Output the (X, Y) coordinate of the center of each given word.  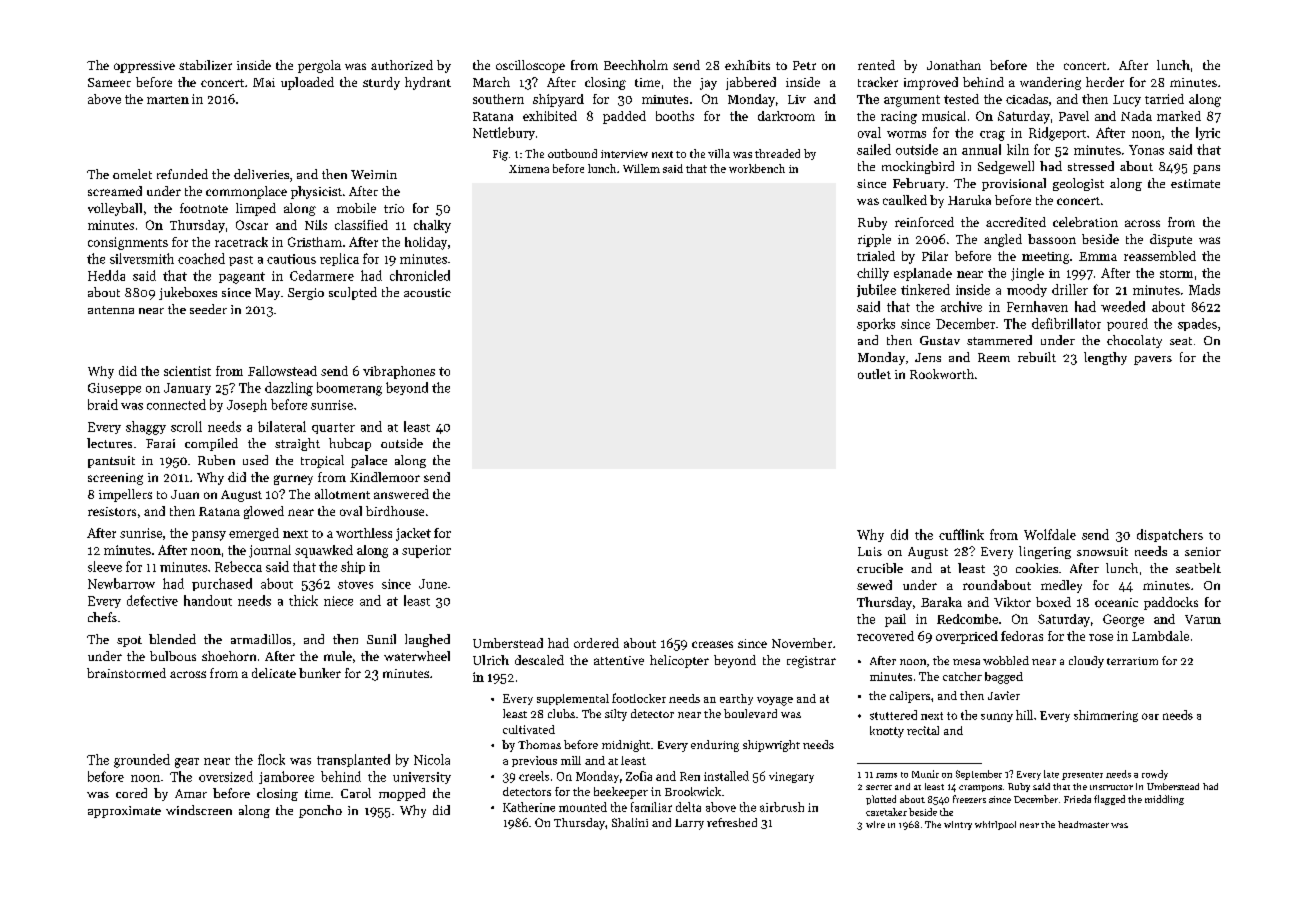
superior (426, 551)
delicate (274, 673)
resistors (112, 511)
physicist (316, 192)
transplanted (353, 760)
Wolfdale (1050, 534)
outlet (874, 374)
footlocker (639, 698)
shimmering (1106, 716)
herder (1105, 82)
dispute (1171, 240)
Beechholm (636, 65)
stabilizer (205, 65)
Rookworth (942, 374)
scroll (186, 426)
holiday (426, 243)
